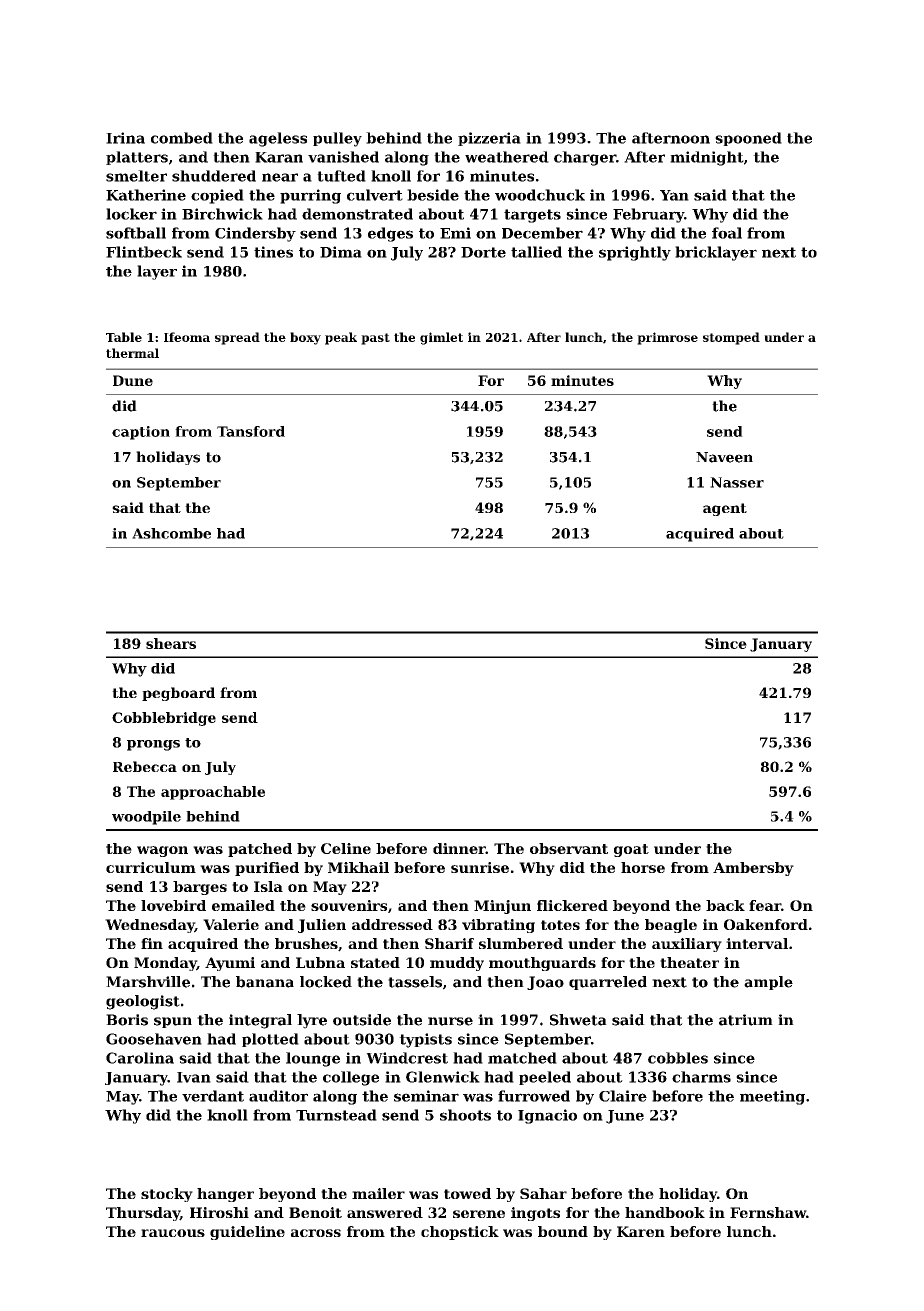 The height and width of the screenshot is (1311, 924). I want to click on observant, so click(569, 848).
